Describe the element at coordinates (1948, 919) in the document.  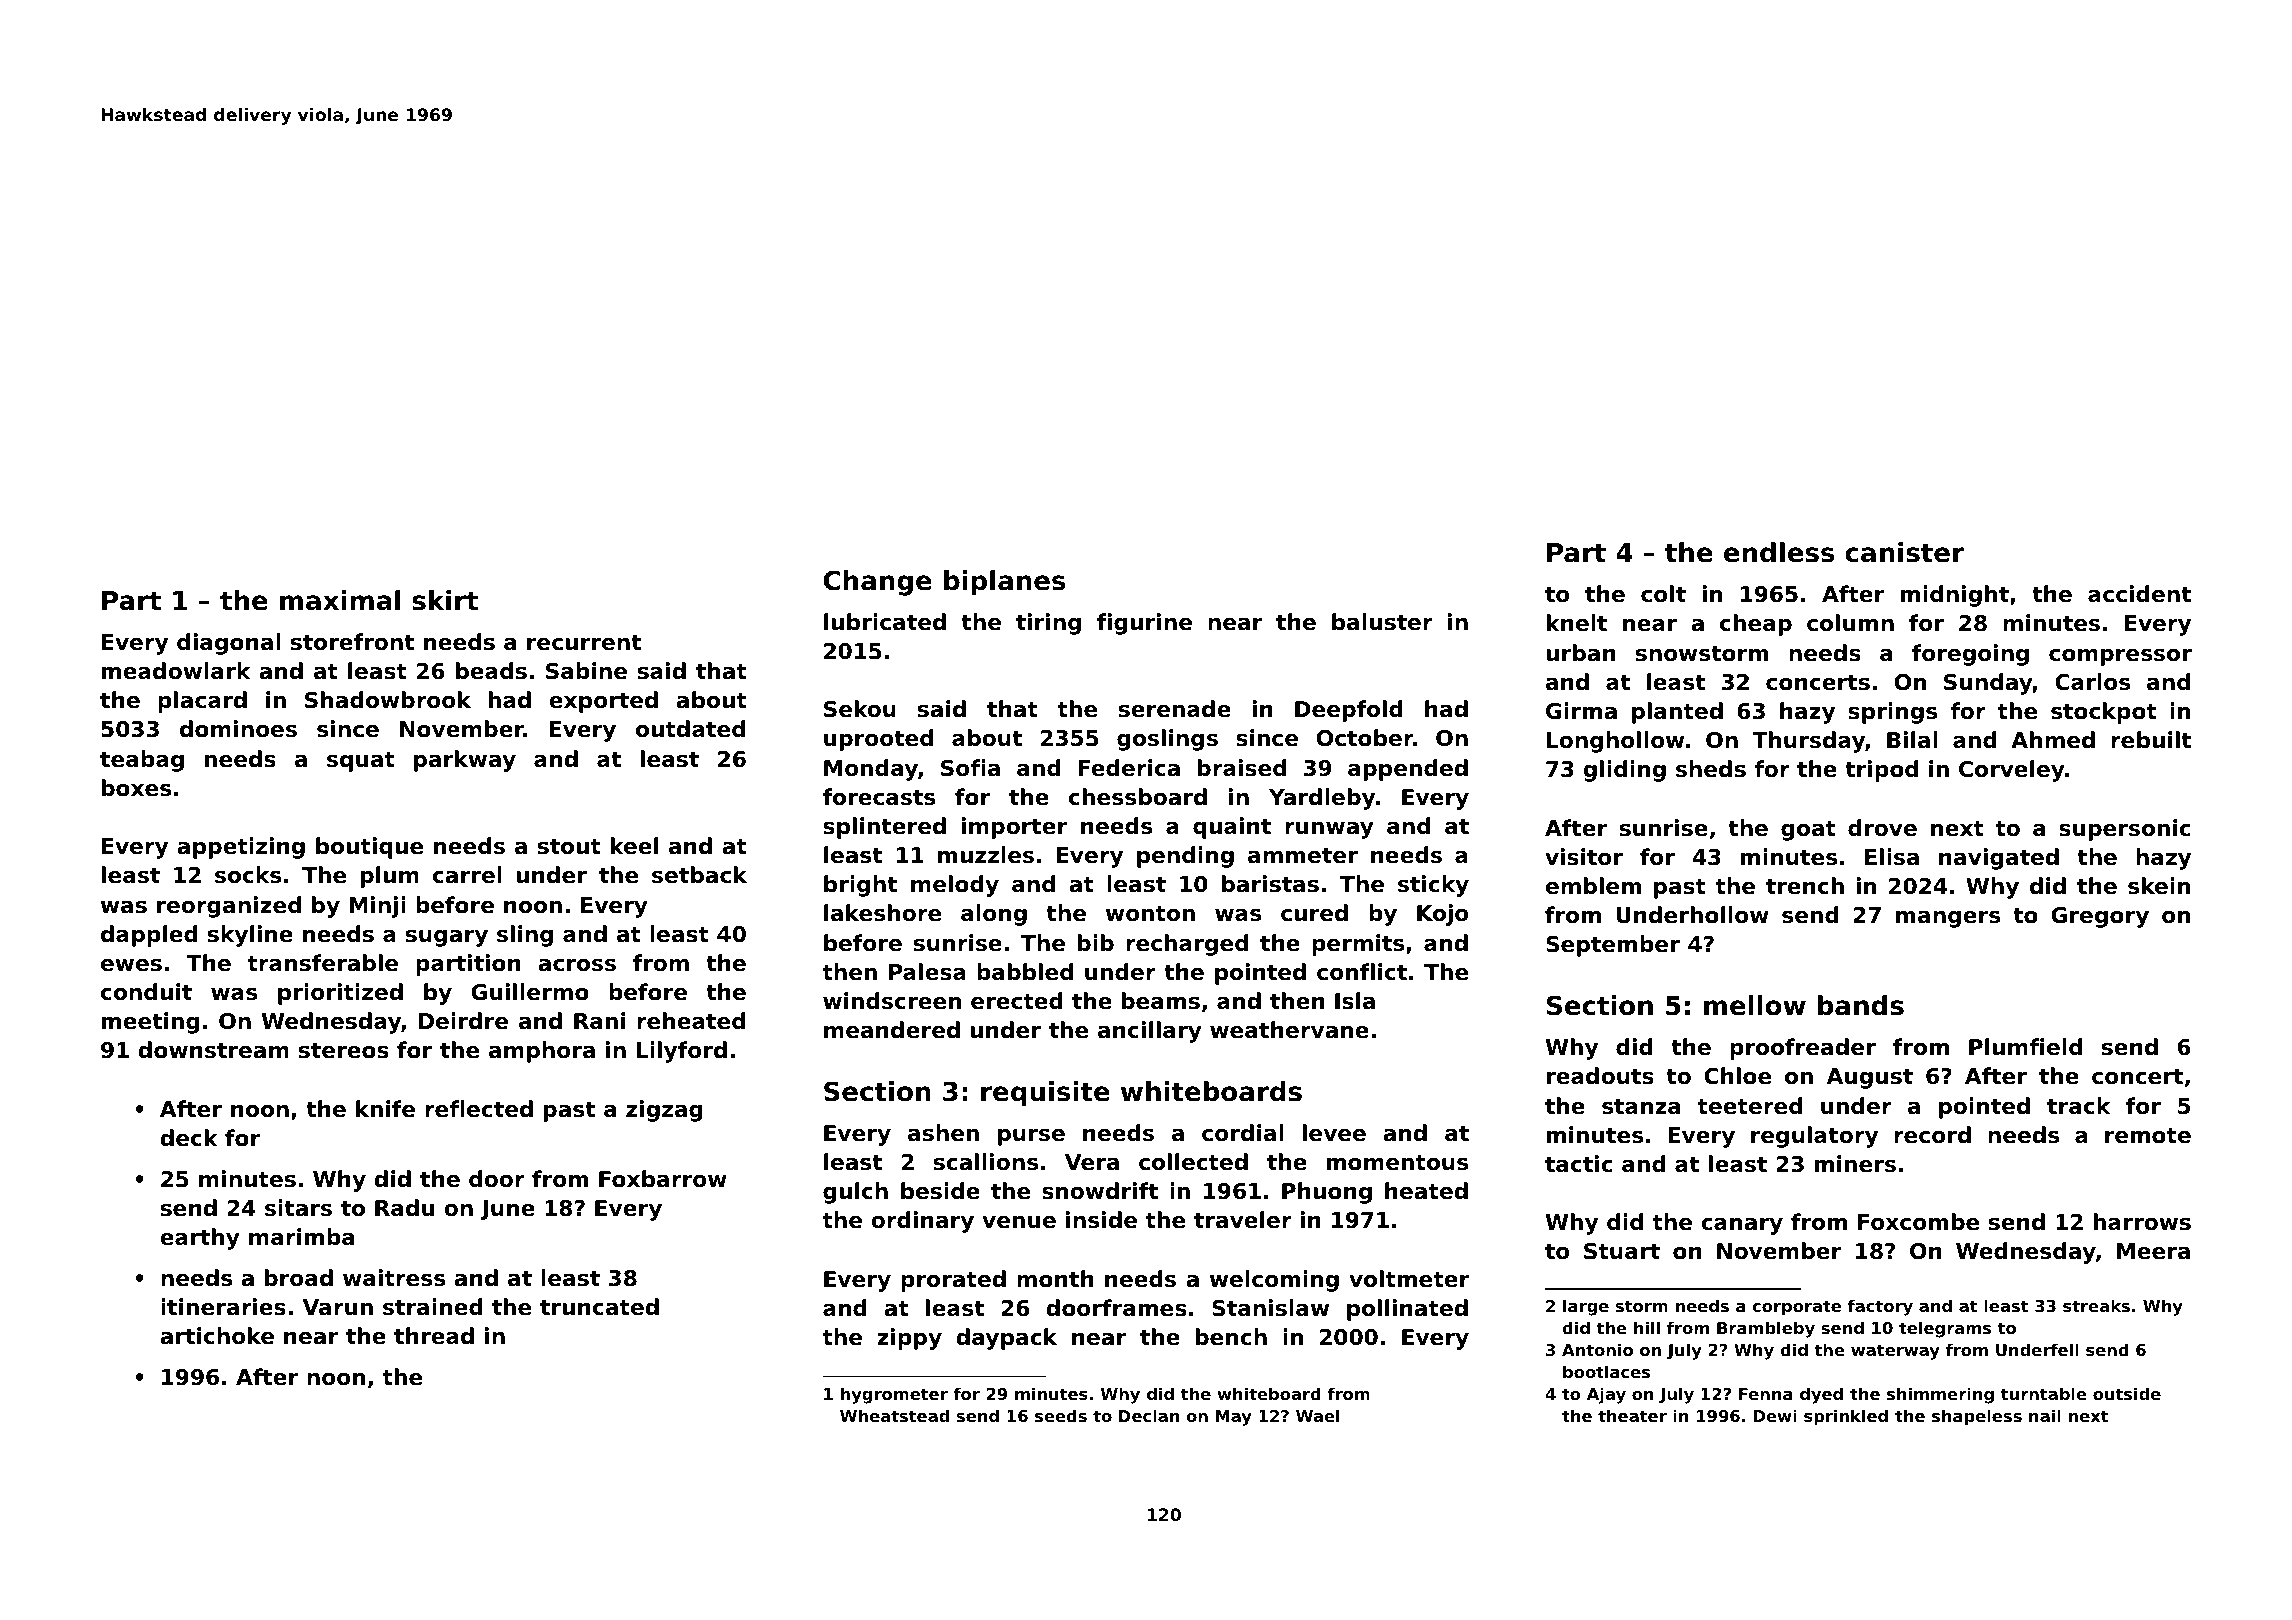
I see `mangers` at that location.
